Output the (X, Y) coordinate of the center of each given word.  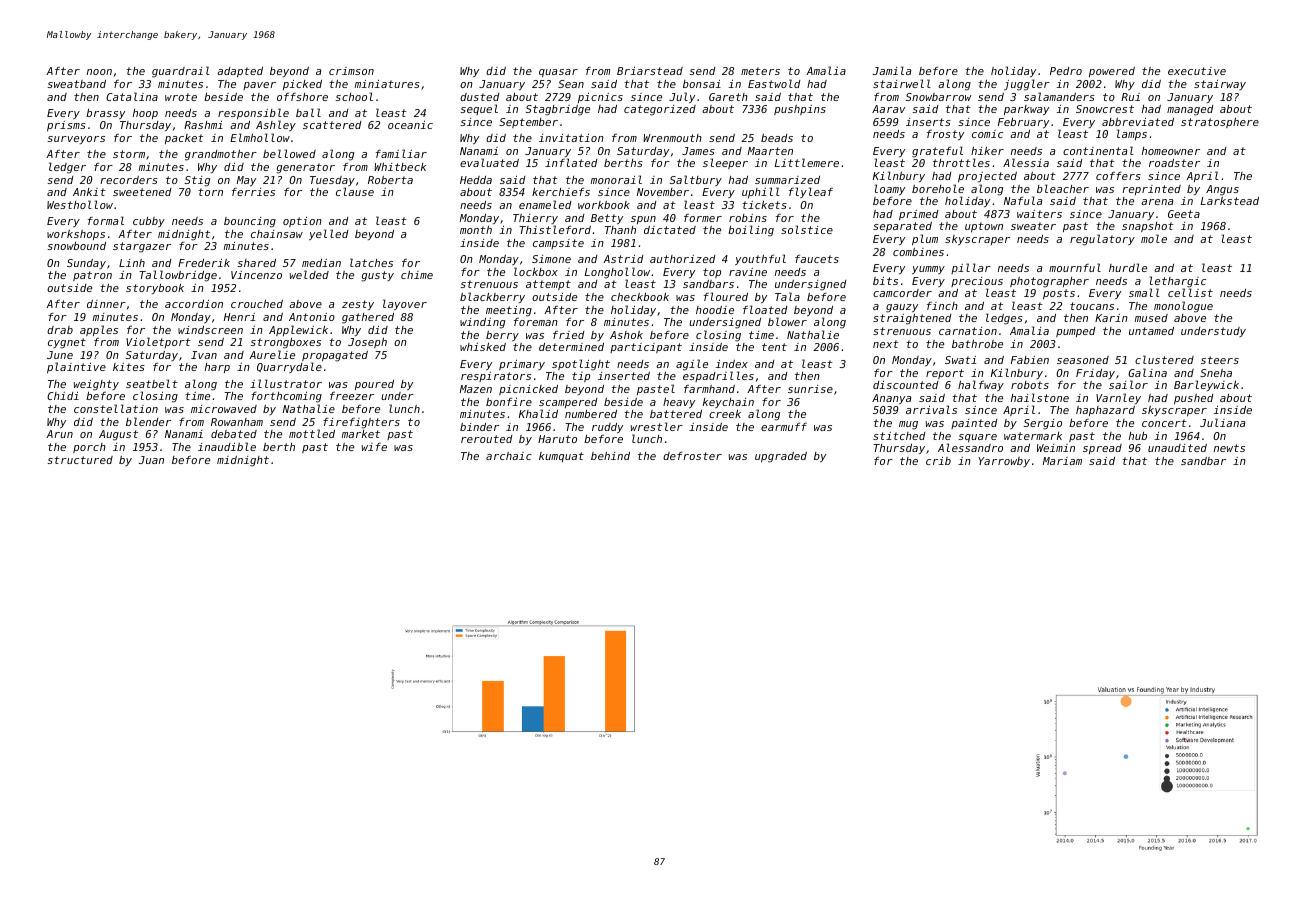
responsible (253, 114)
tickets (764, 205)
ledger (67, 168)
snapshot (1148, 227)
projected (987, 177)
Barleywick (1206, 385)
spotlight (581, 365)
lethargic (1178, 282)
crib (938, 461)
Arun (59, 434)
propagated (335, 357)
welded (309, 274)
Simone (551, 259)
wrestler (657, 426)
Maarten (770, 151)
